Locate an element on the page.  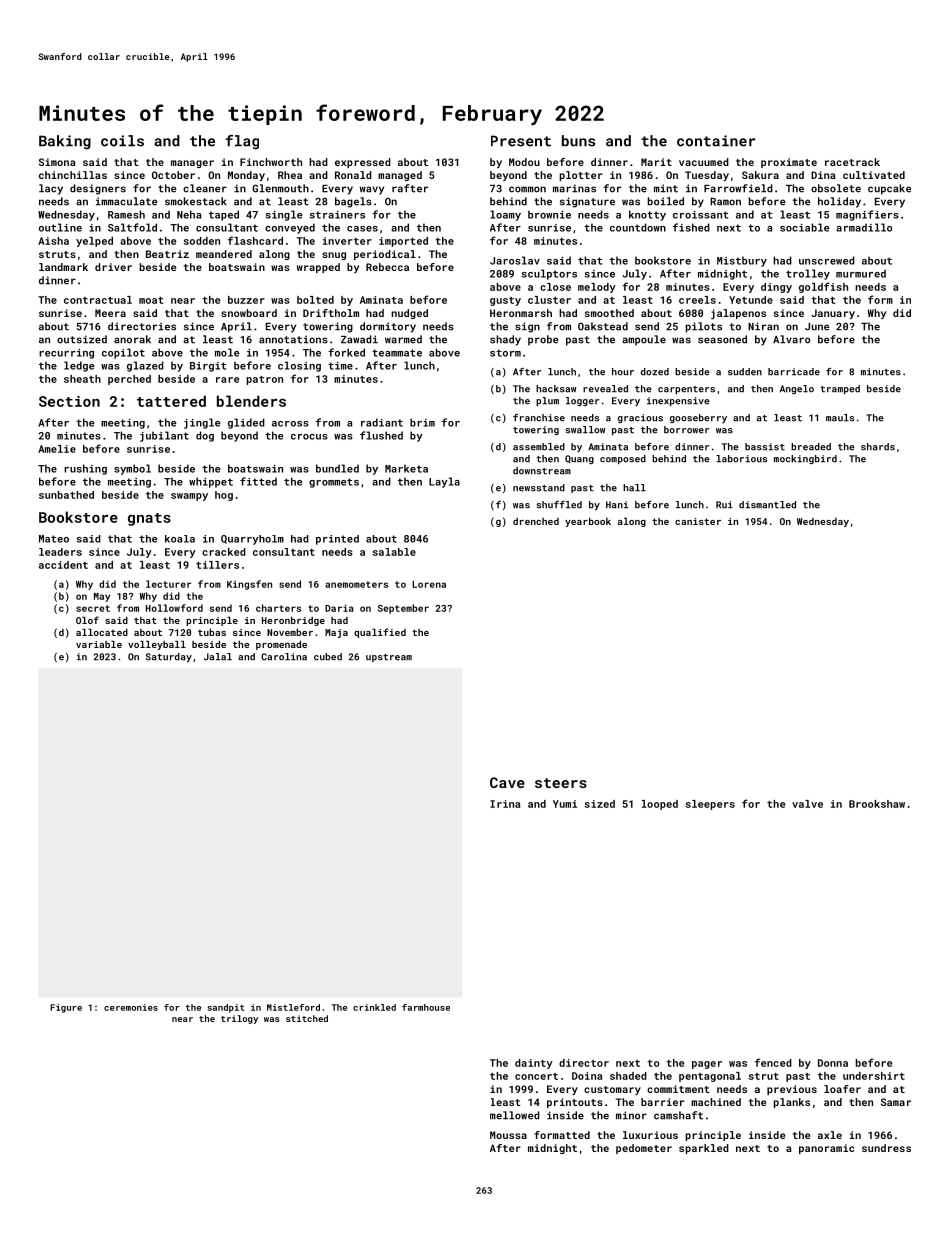
sleepers is located at coordinates (710, 805).
